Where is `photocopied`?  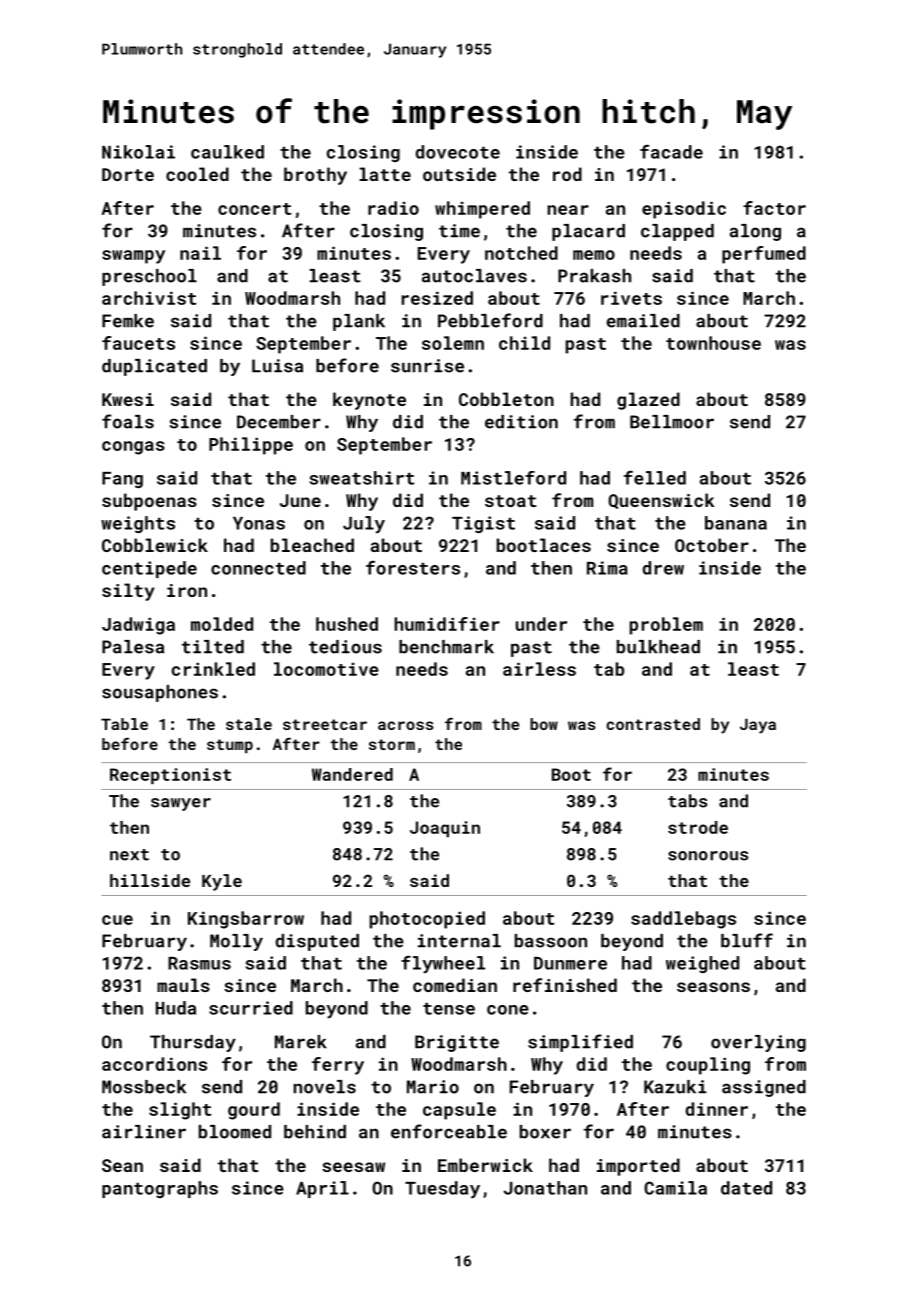 photocopied is located at coordinates (427, 920).
